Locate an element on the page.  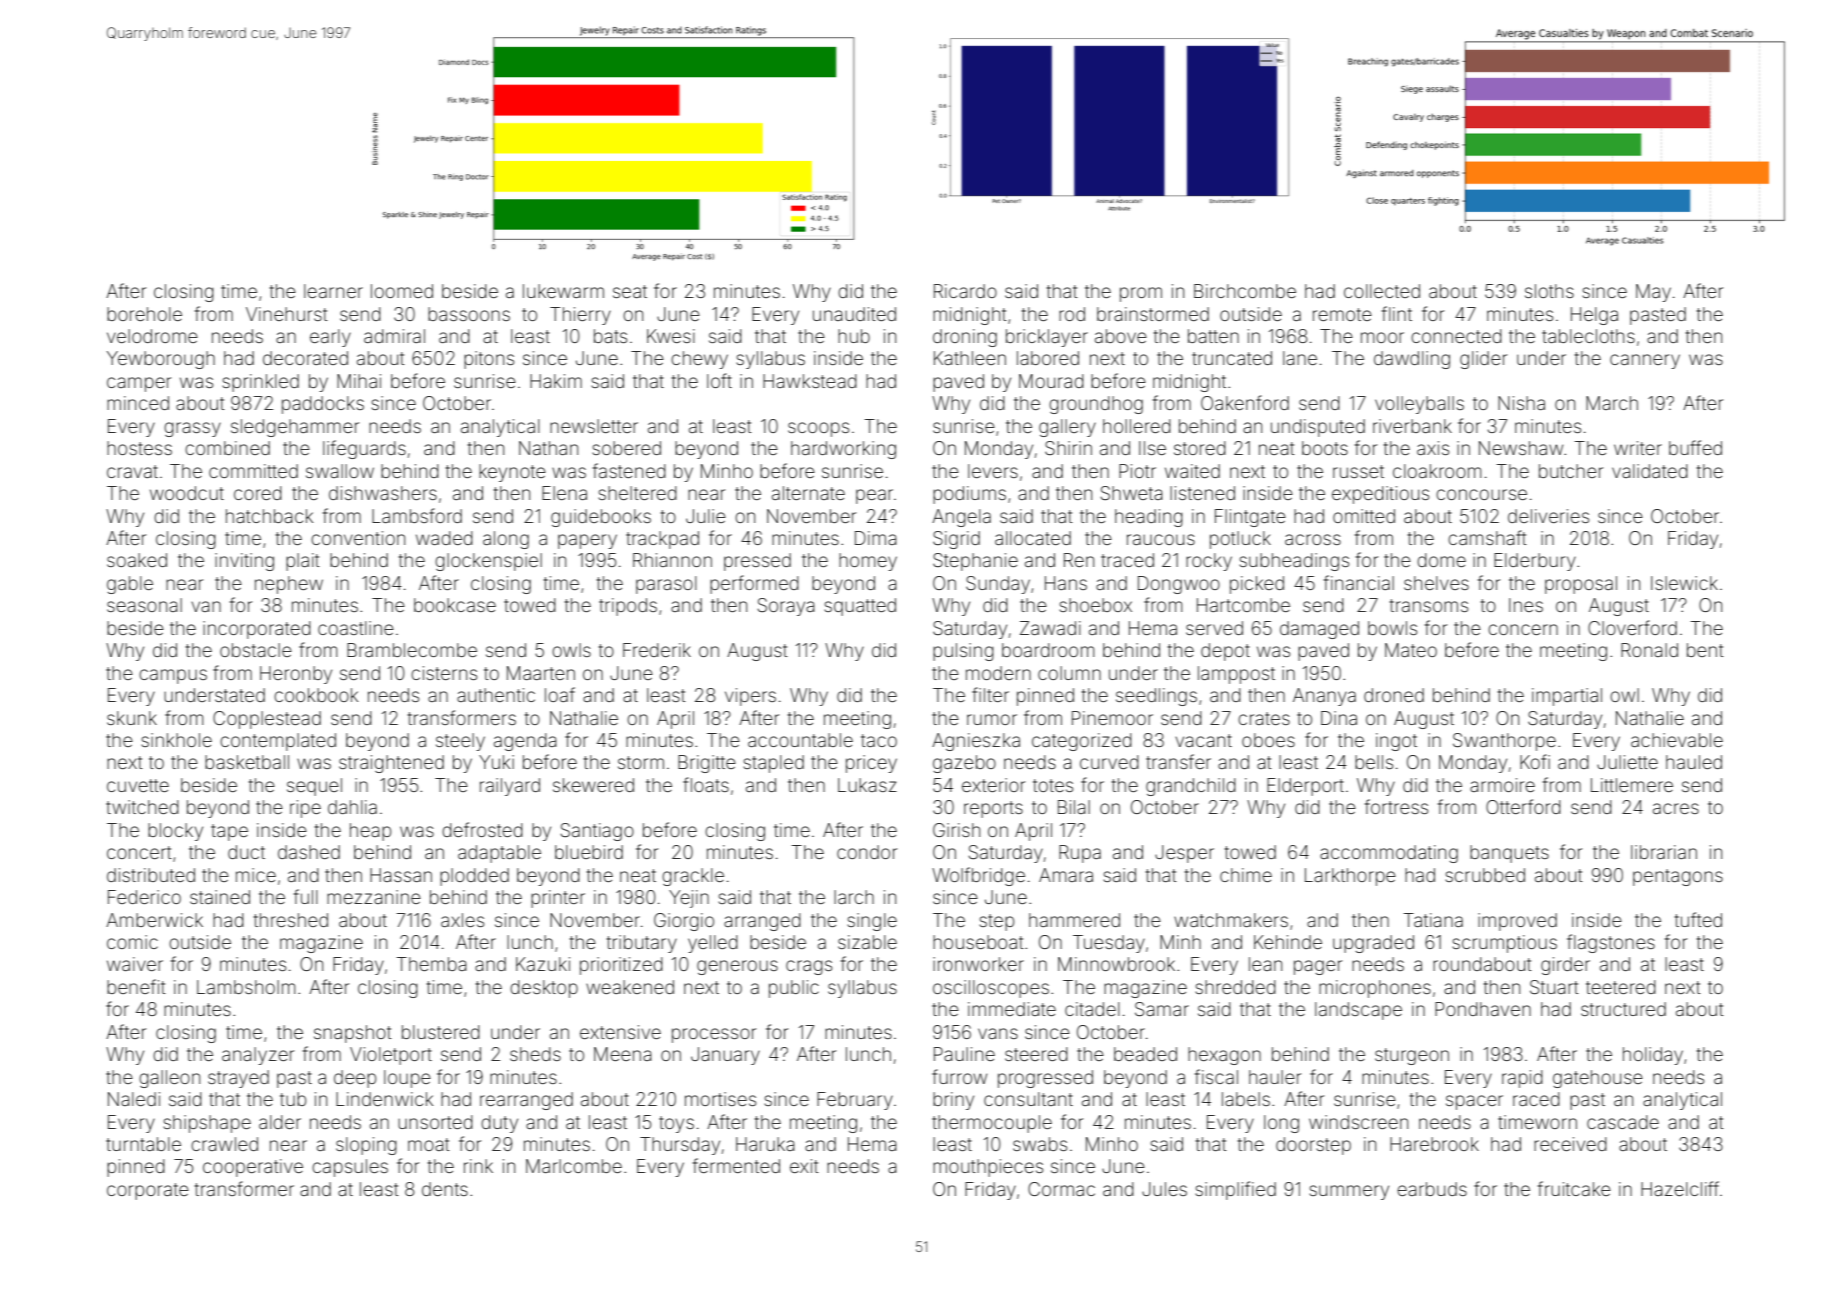
loomed is located at coordinates (402, 291).
